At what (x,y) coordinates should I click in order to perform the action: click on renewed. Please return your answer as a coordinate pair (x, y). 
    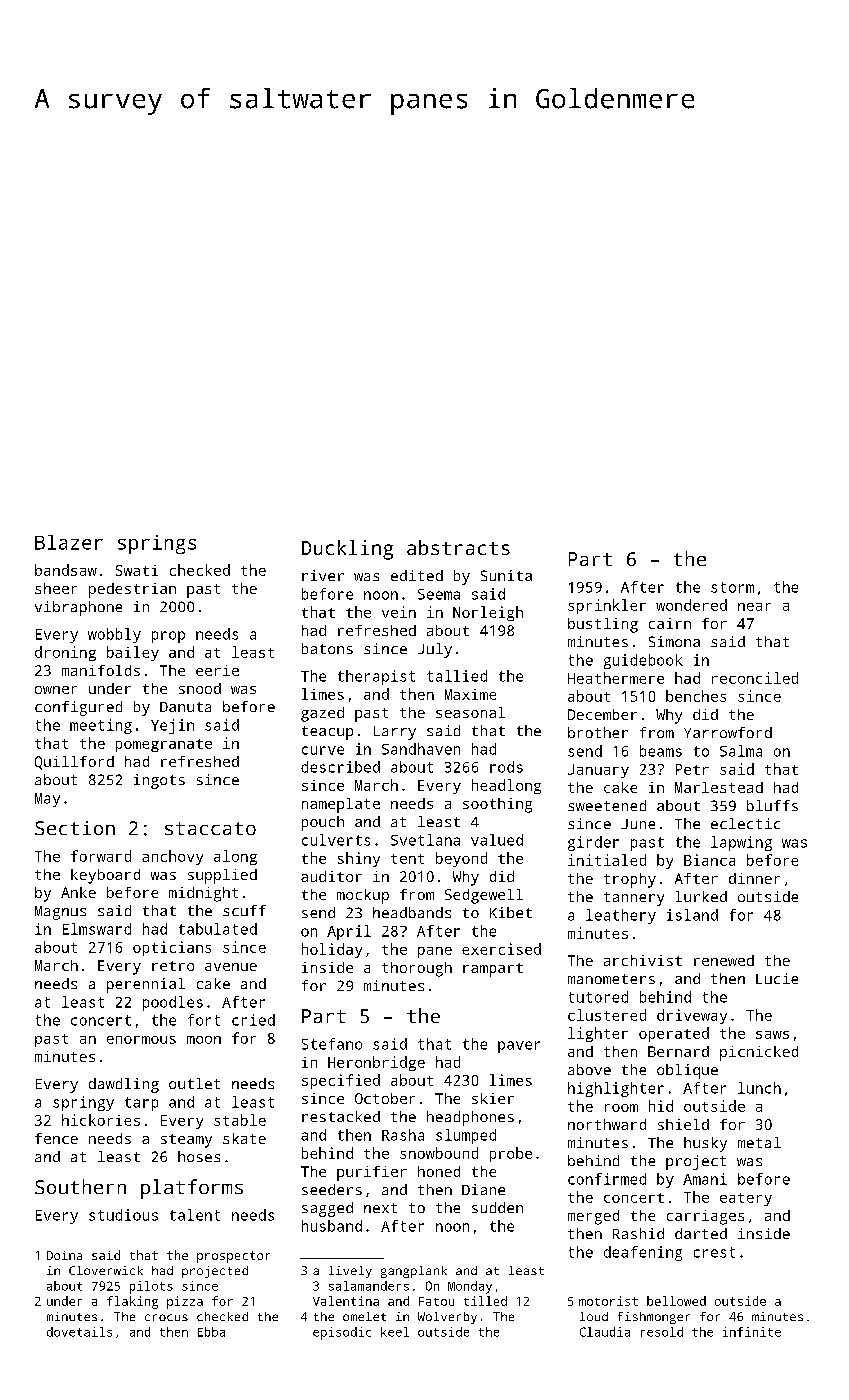
    Looking at the image, I should click on (724, 960).
